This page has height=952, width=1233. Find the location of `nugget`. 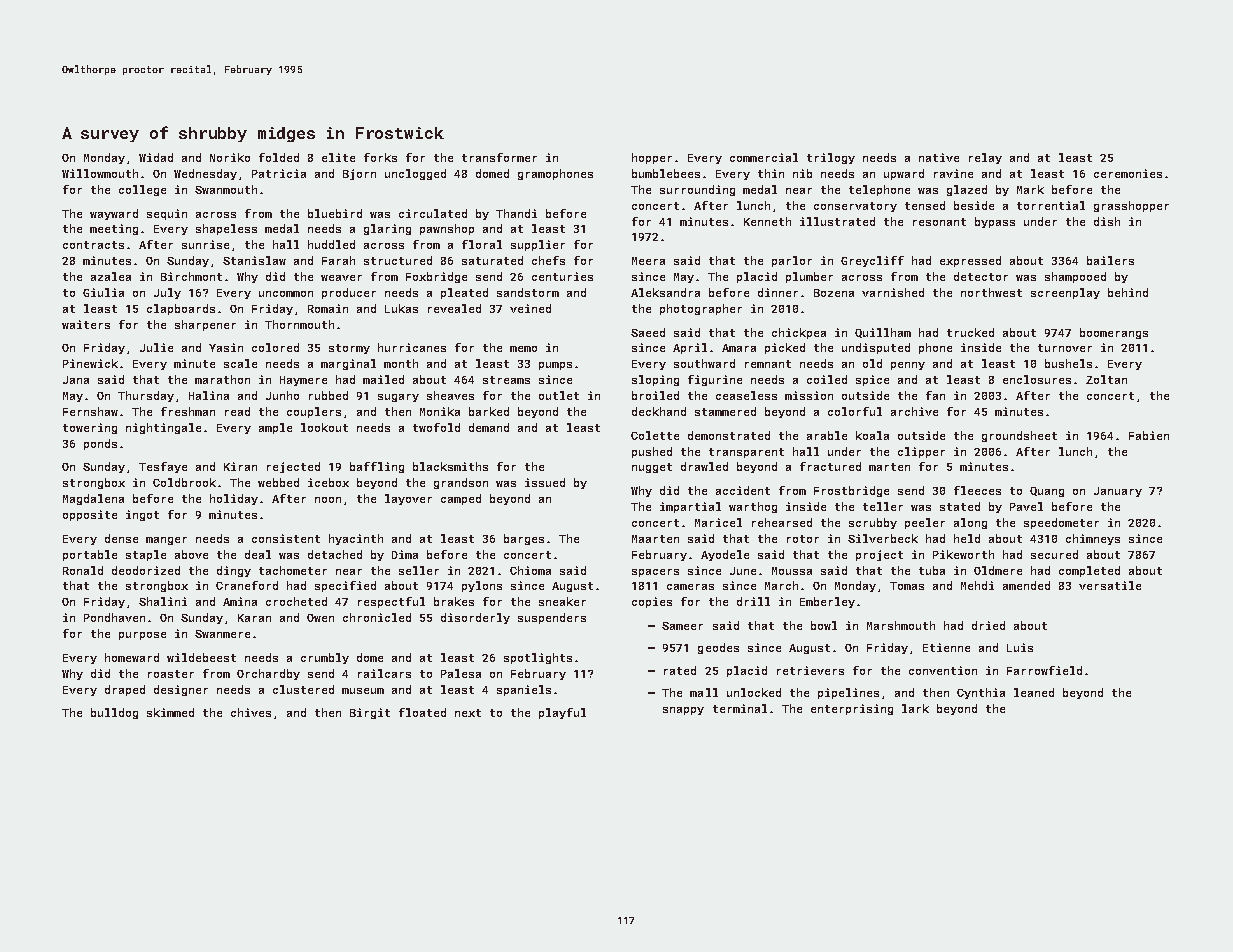

nugget is located at coordinates (652, 468).
